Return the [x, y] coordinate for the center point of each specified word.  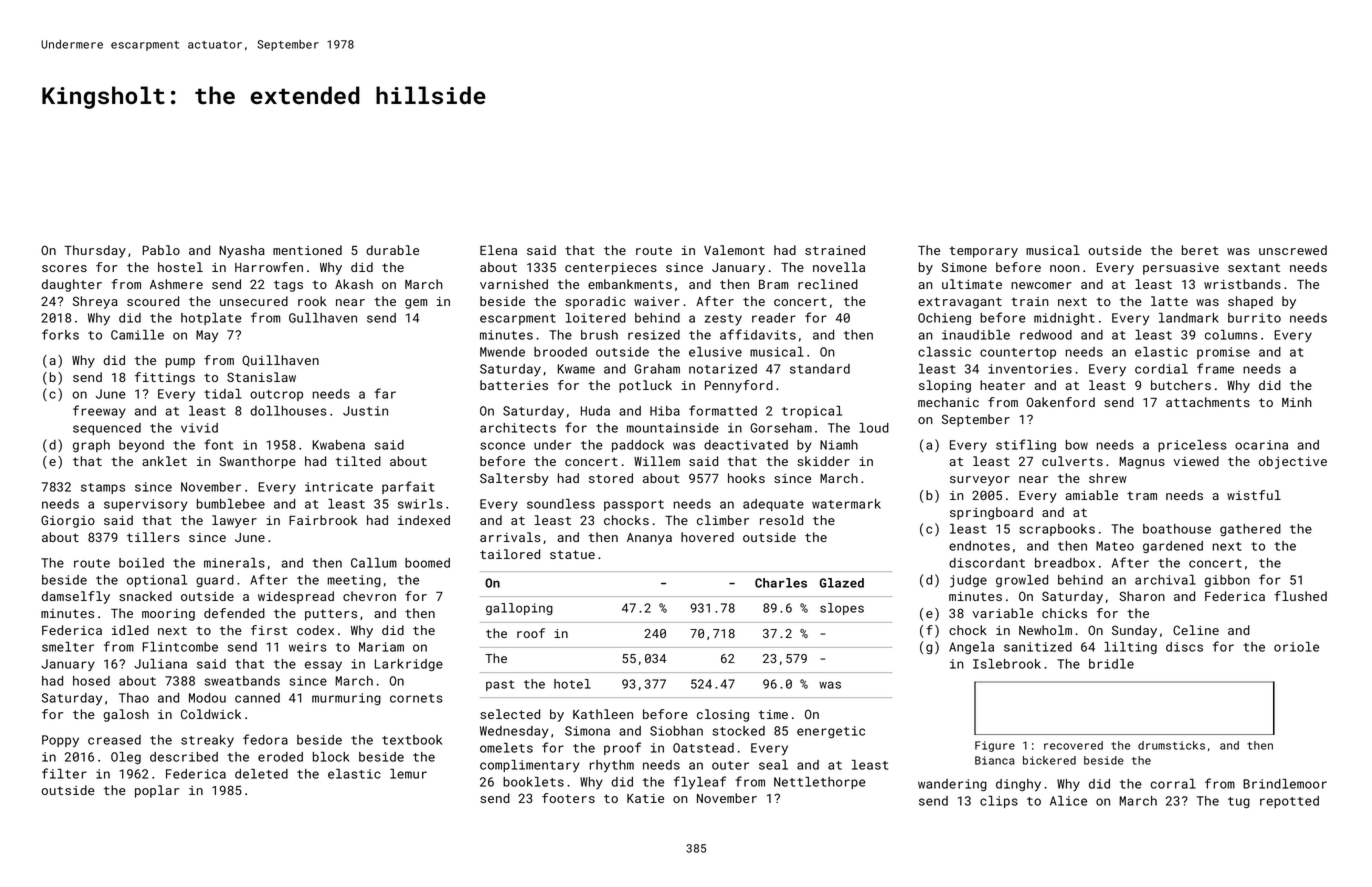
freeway [99, 411]
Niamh [839, 445]
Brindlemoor [1285, 784]
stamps [103, 488]
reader [774, 318]
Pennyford [739, 386]
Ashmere [176, 284]
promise [1223, 353]
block [331, 757]
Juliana [160, 664]
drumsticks [1171, 745]
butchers [1181, 385]
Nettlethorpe [820, 783]
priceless [1192, 446]
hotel [572, 684]
